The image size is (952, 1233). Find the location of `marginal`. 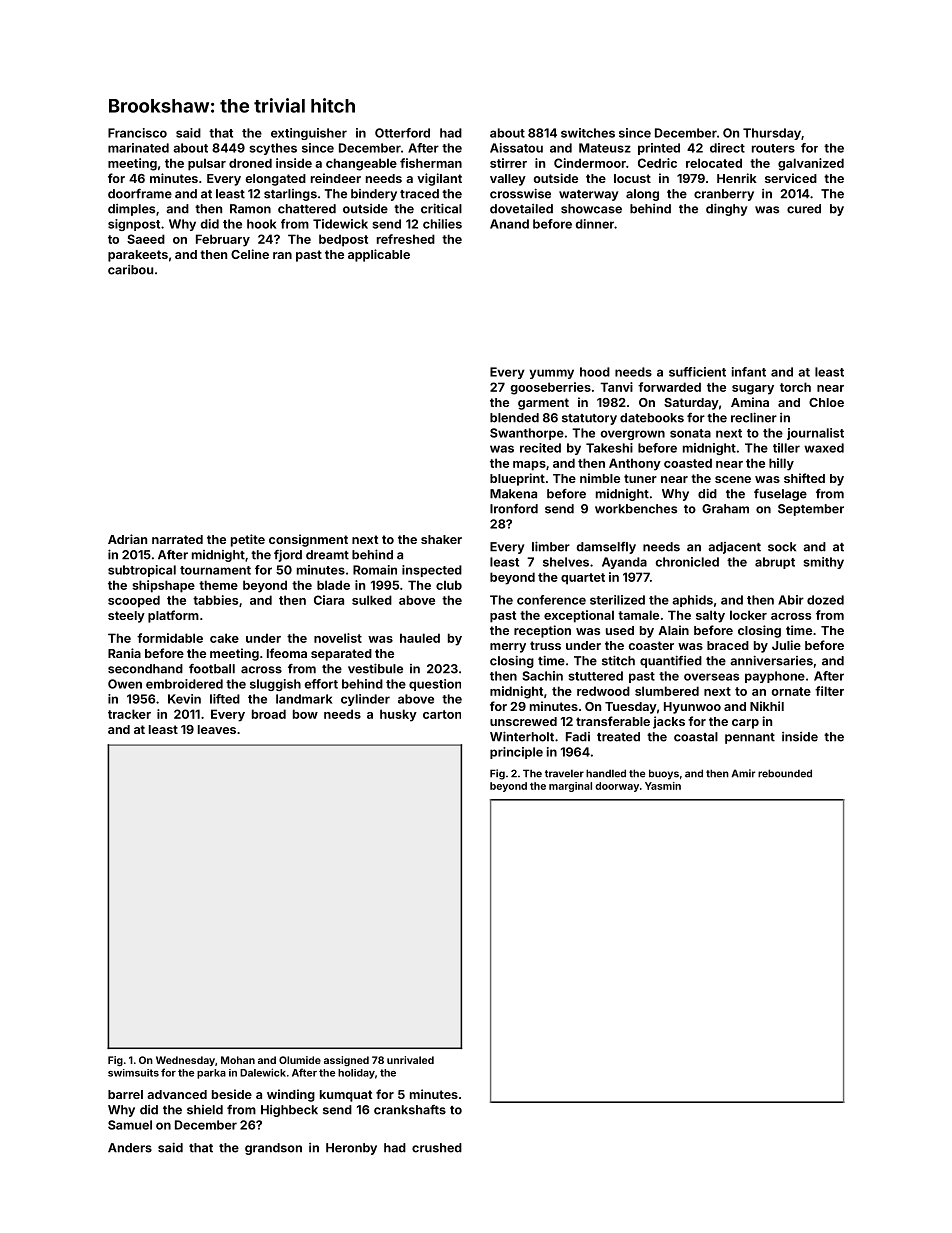

marginal is located at coordinates (570, 787).
